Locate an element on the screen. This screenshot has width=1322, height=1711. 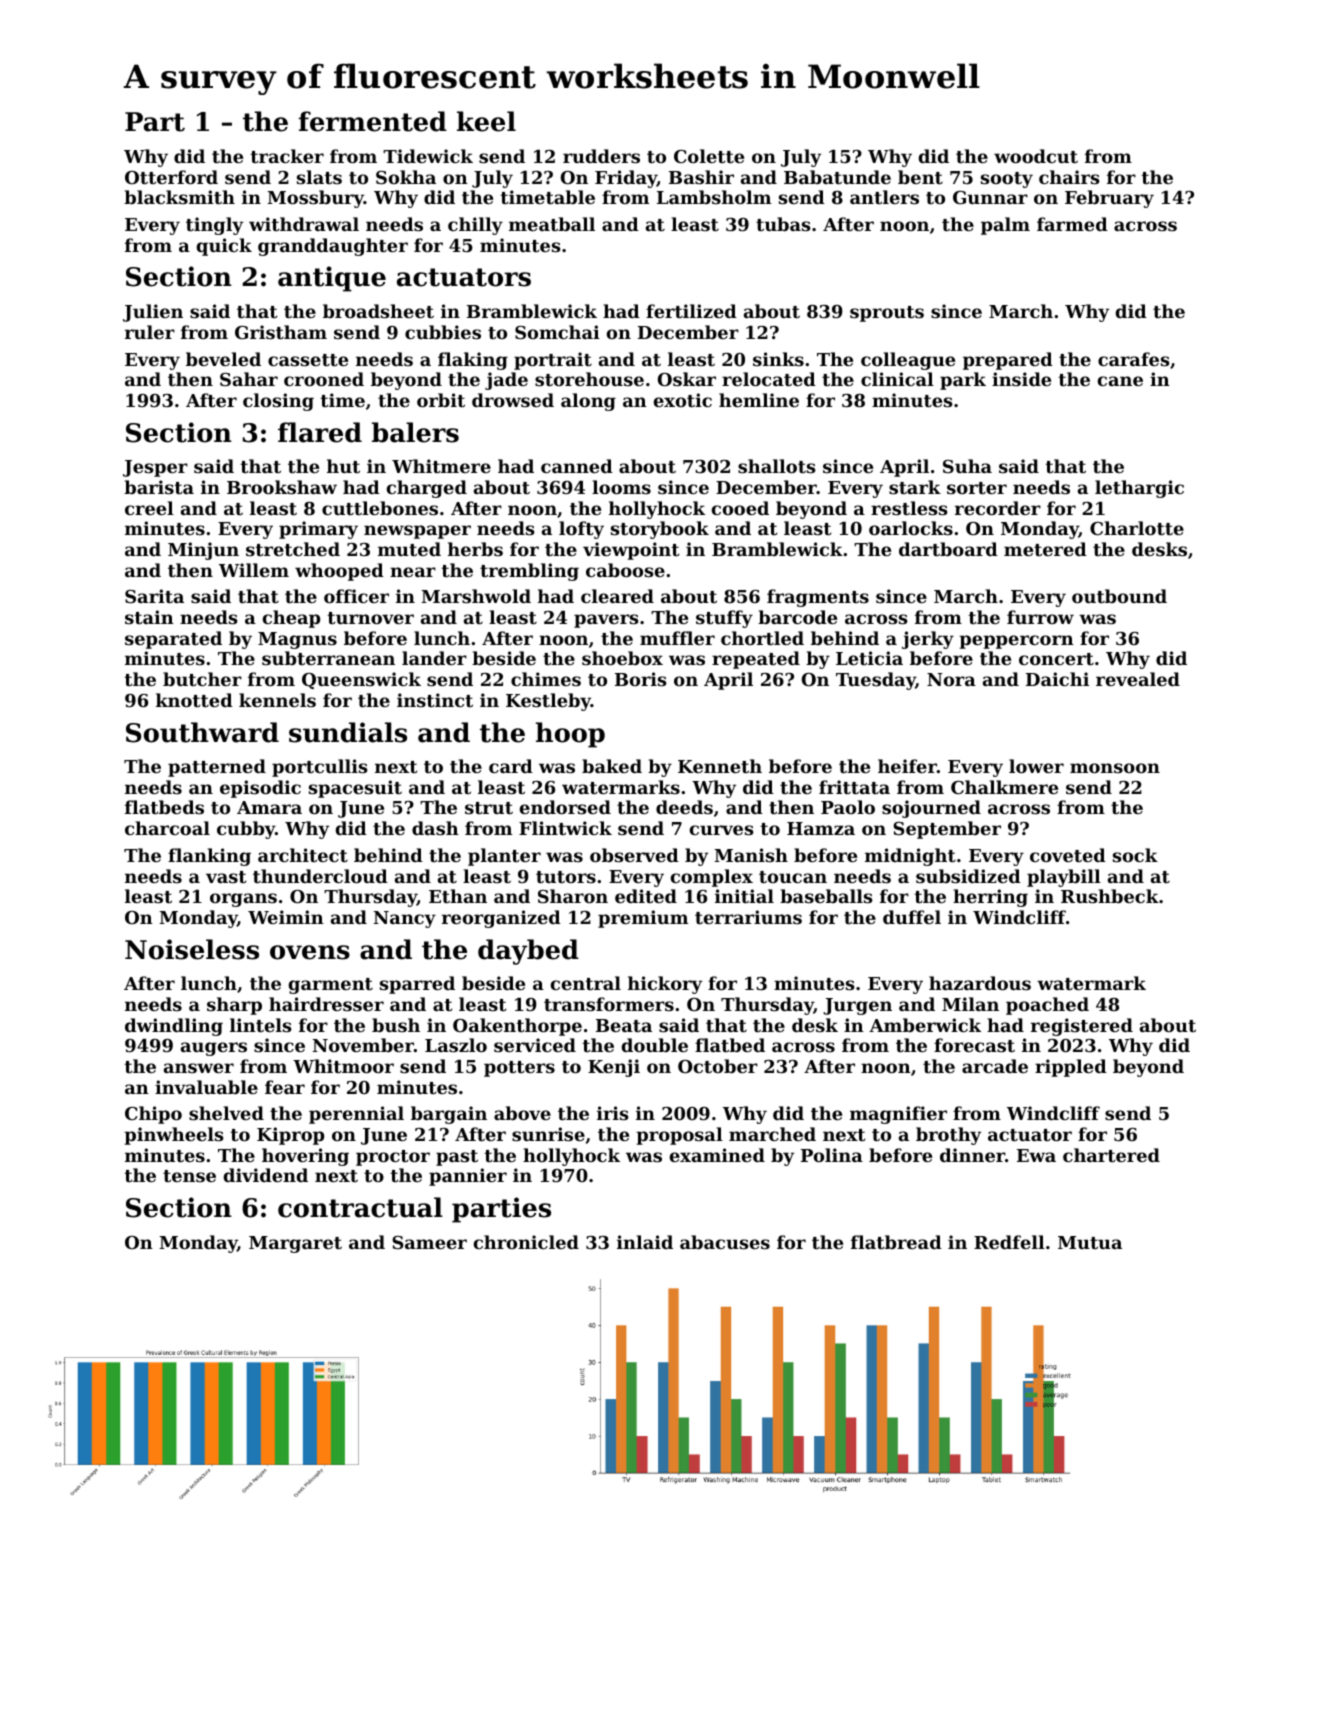
Margaret is located at coordinates (295, 1244).
